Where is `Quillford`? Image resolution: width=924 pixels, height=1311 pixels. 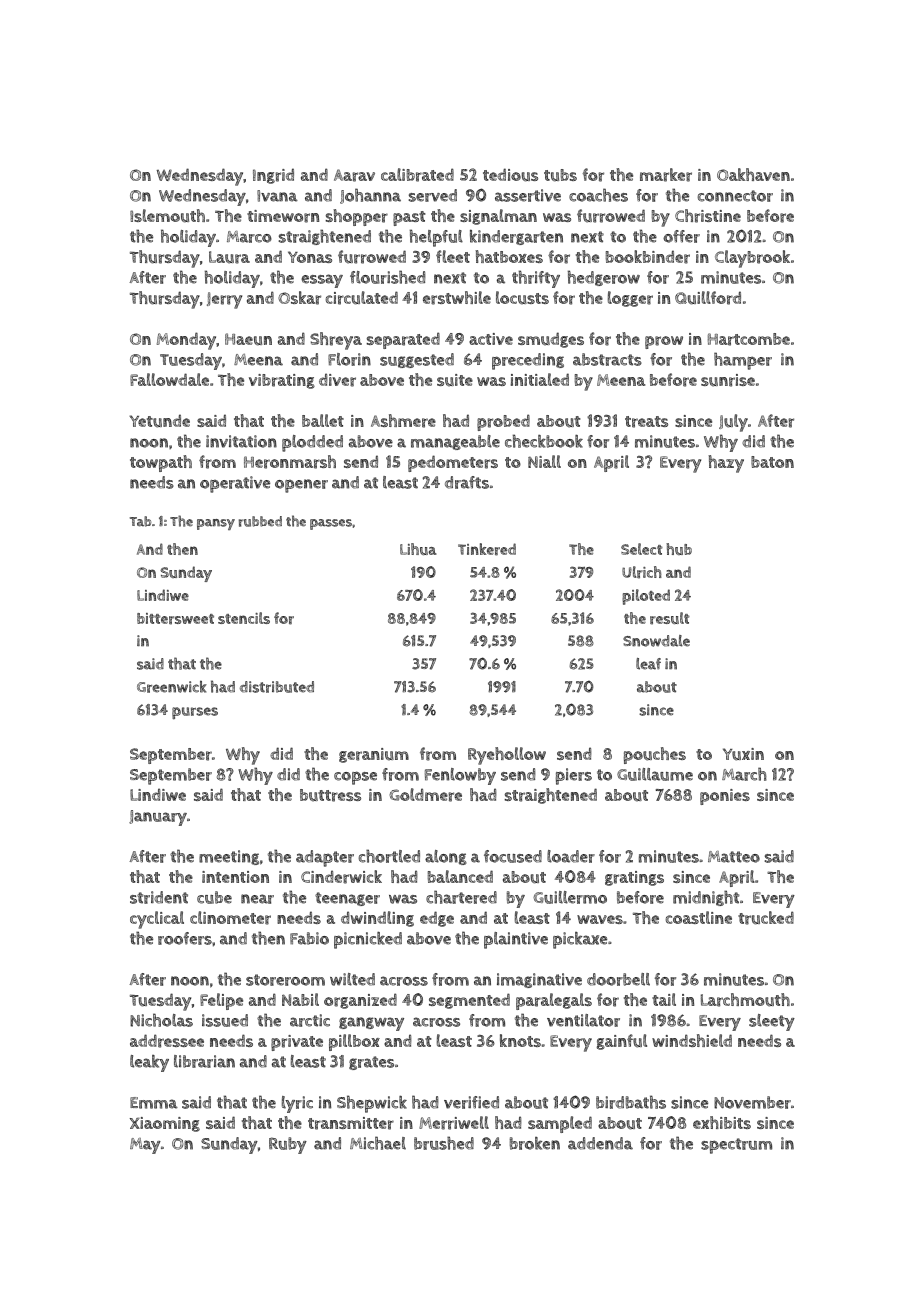
Quillford is located at coordinates (708, 298).
